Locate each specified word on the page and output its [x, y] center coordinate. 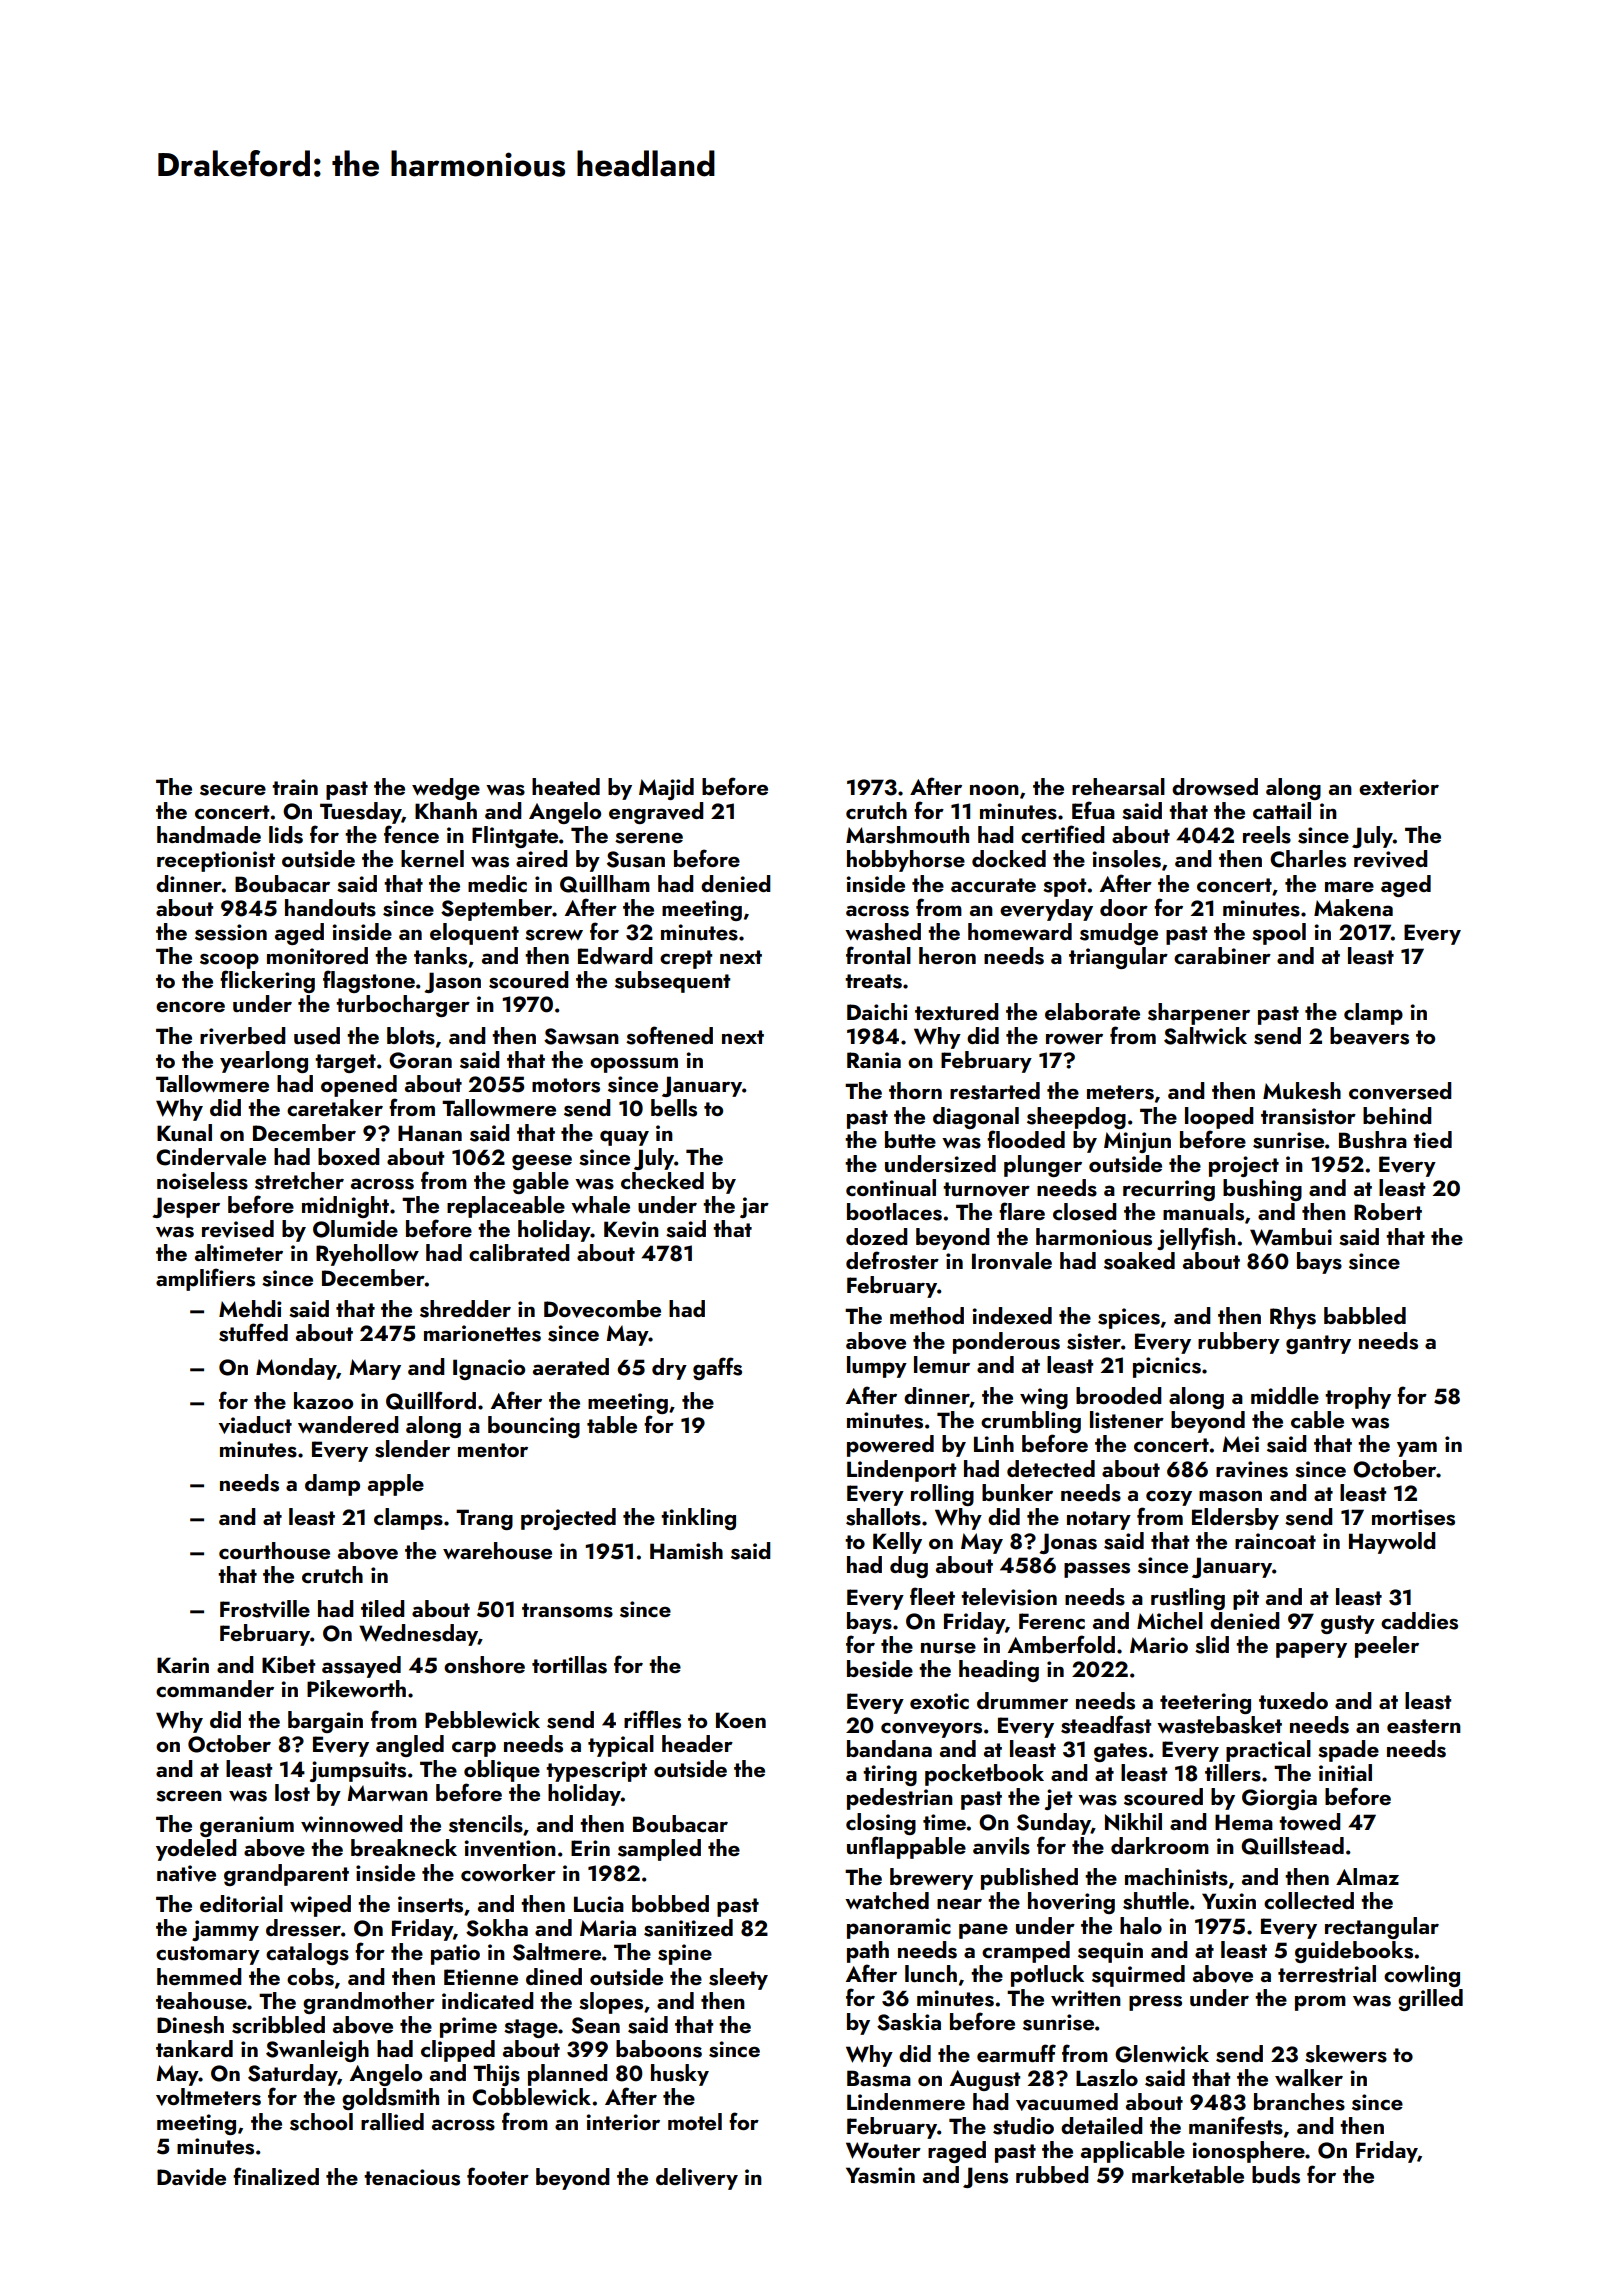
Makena [1353, 907]
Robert [1388, 1211]
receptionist [216, 861]
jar [754, 1207]
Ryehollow [367, 1255]
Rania [874, 1060]
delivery [697, 2179]
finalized [276, 2176]
